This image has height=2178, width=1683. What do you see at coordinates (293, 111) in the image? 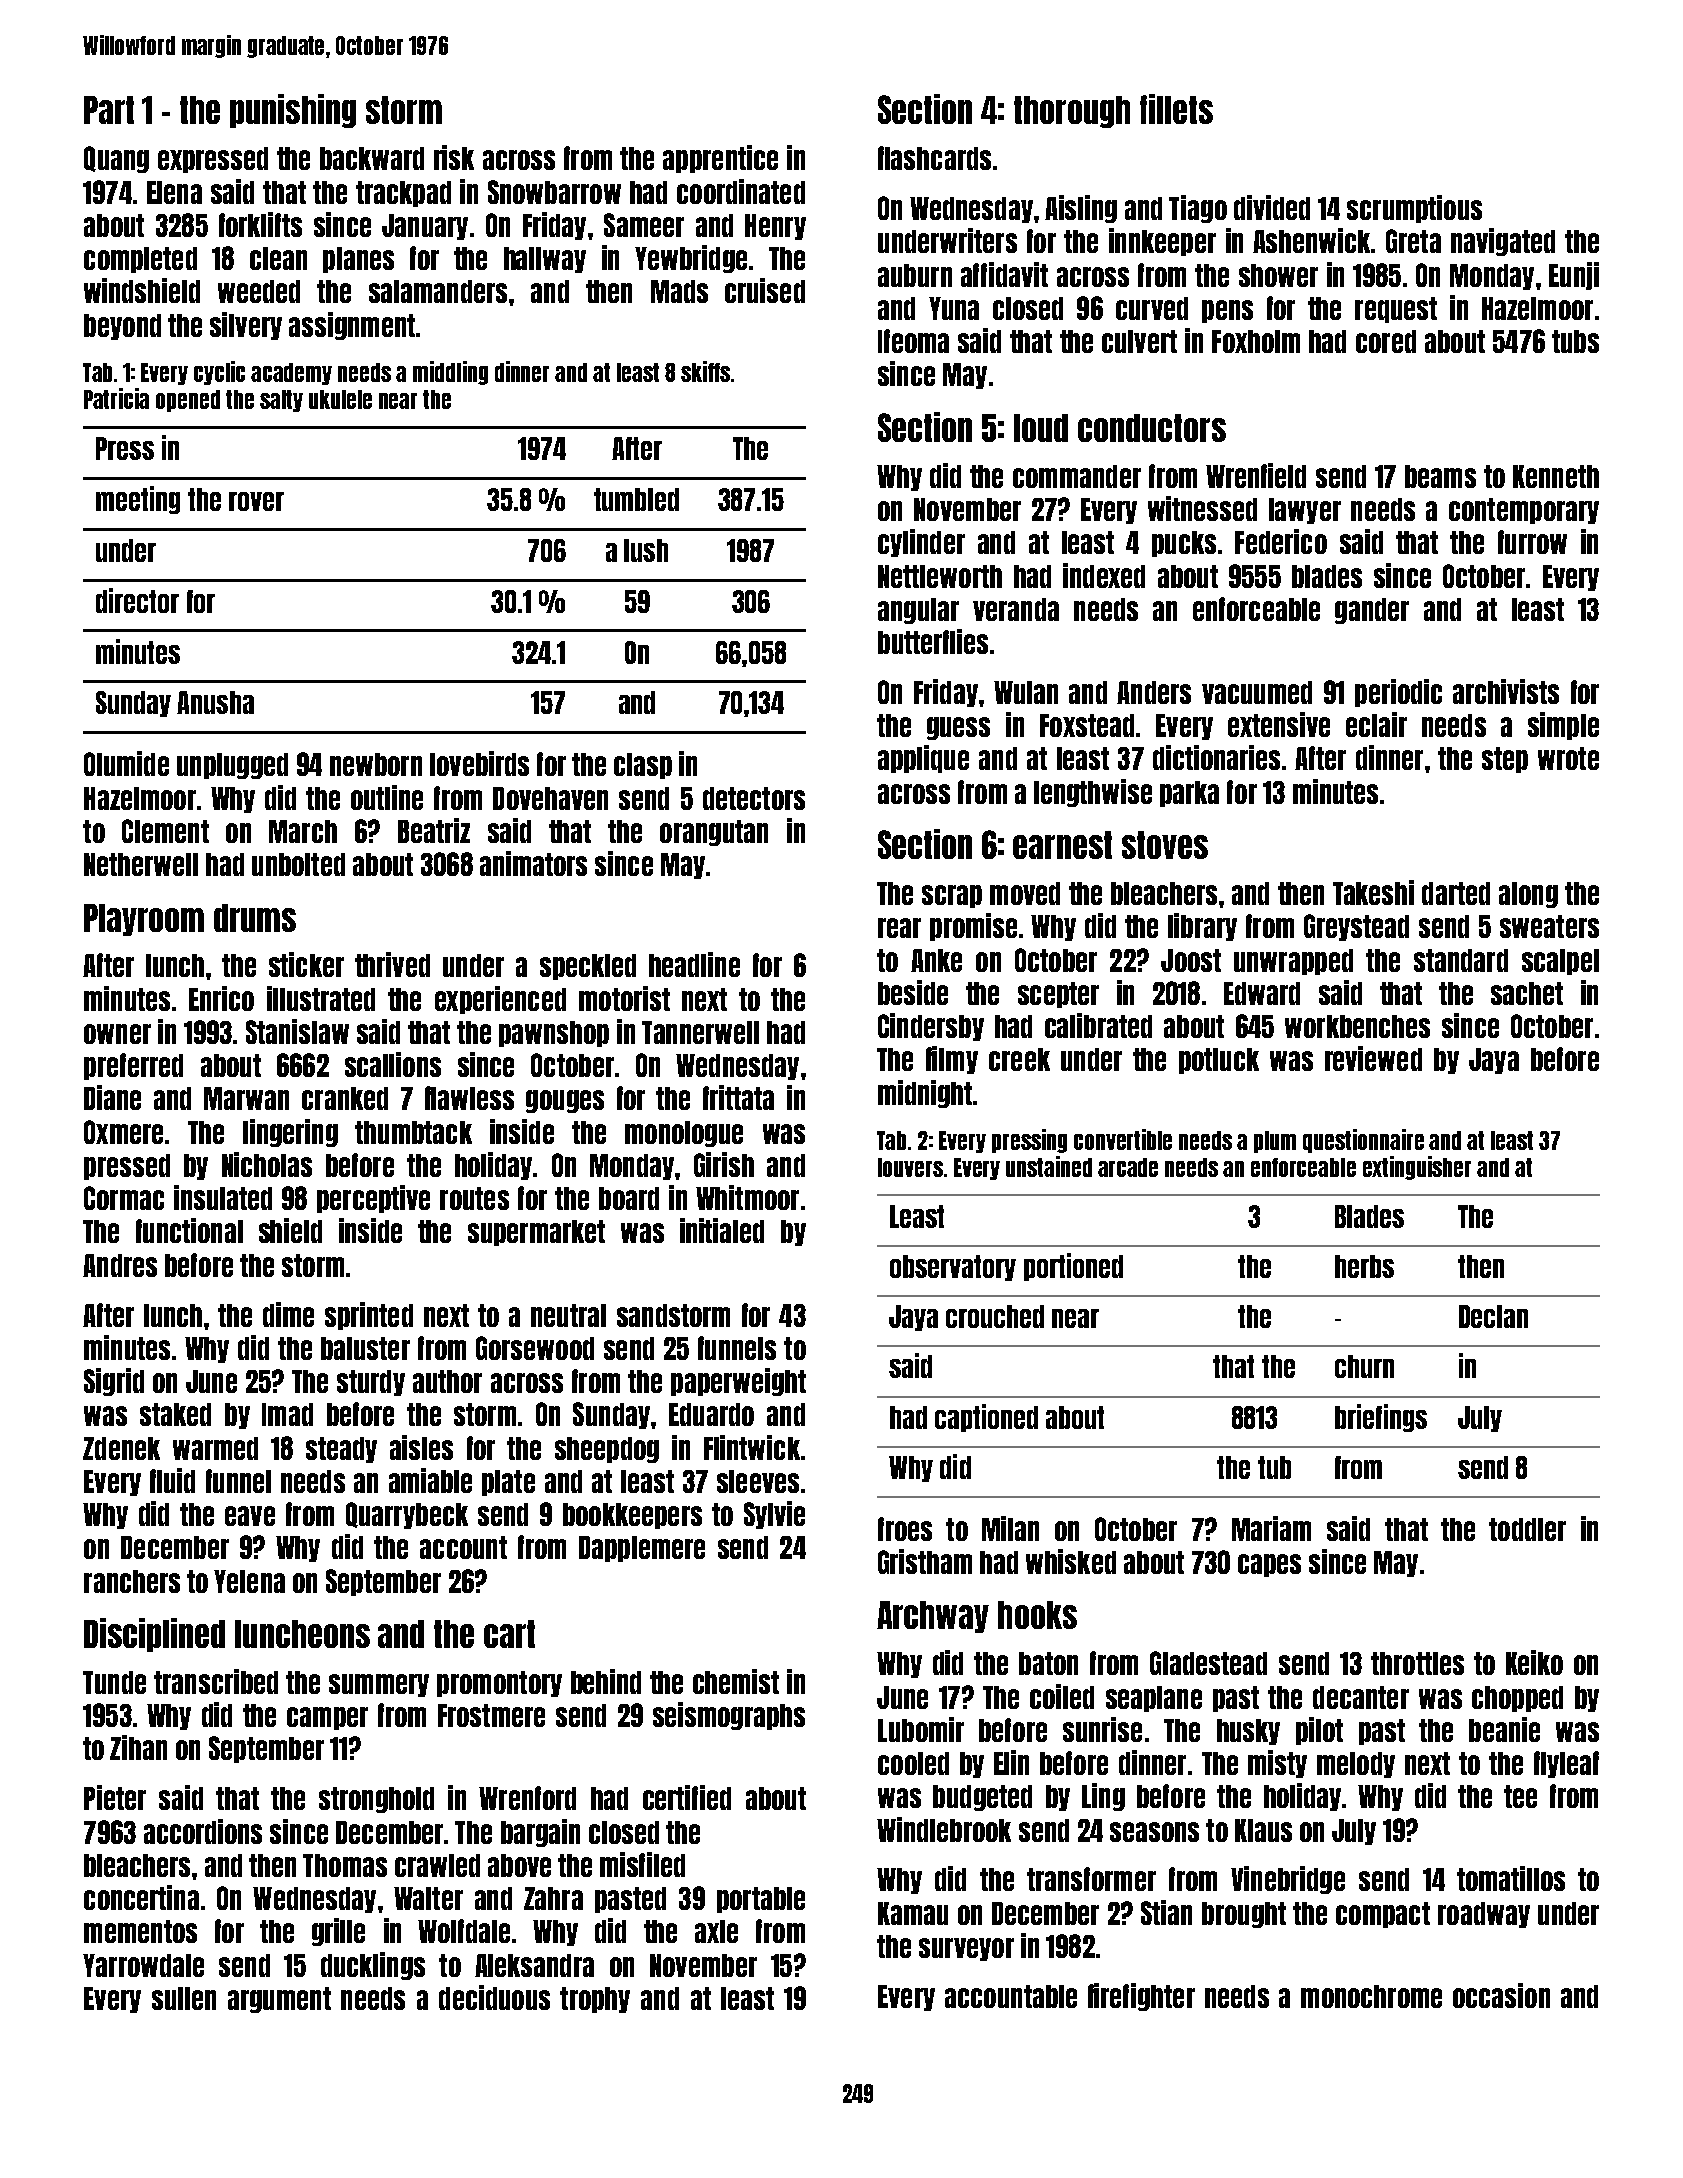
I see `punishing` at bounding box center [293, 111].
